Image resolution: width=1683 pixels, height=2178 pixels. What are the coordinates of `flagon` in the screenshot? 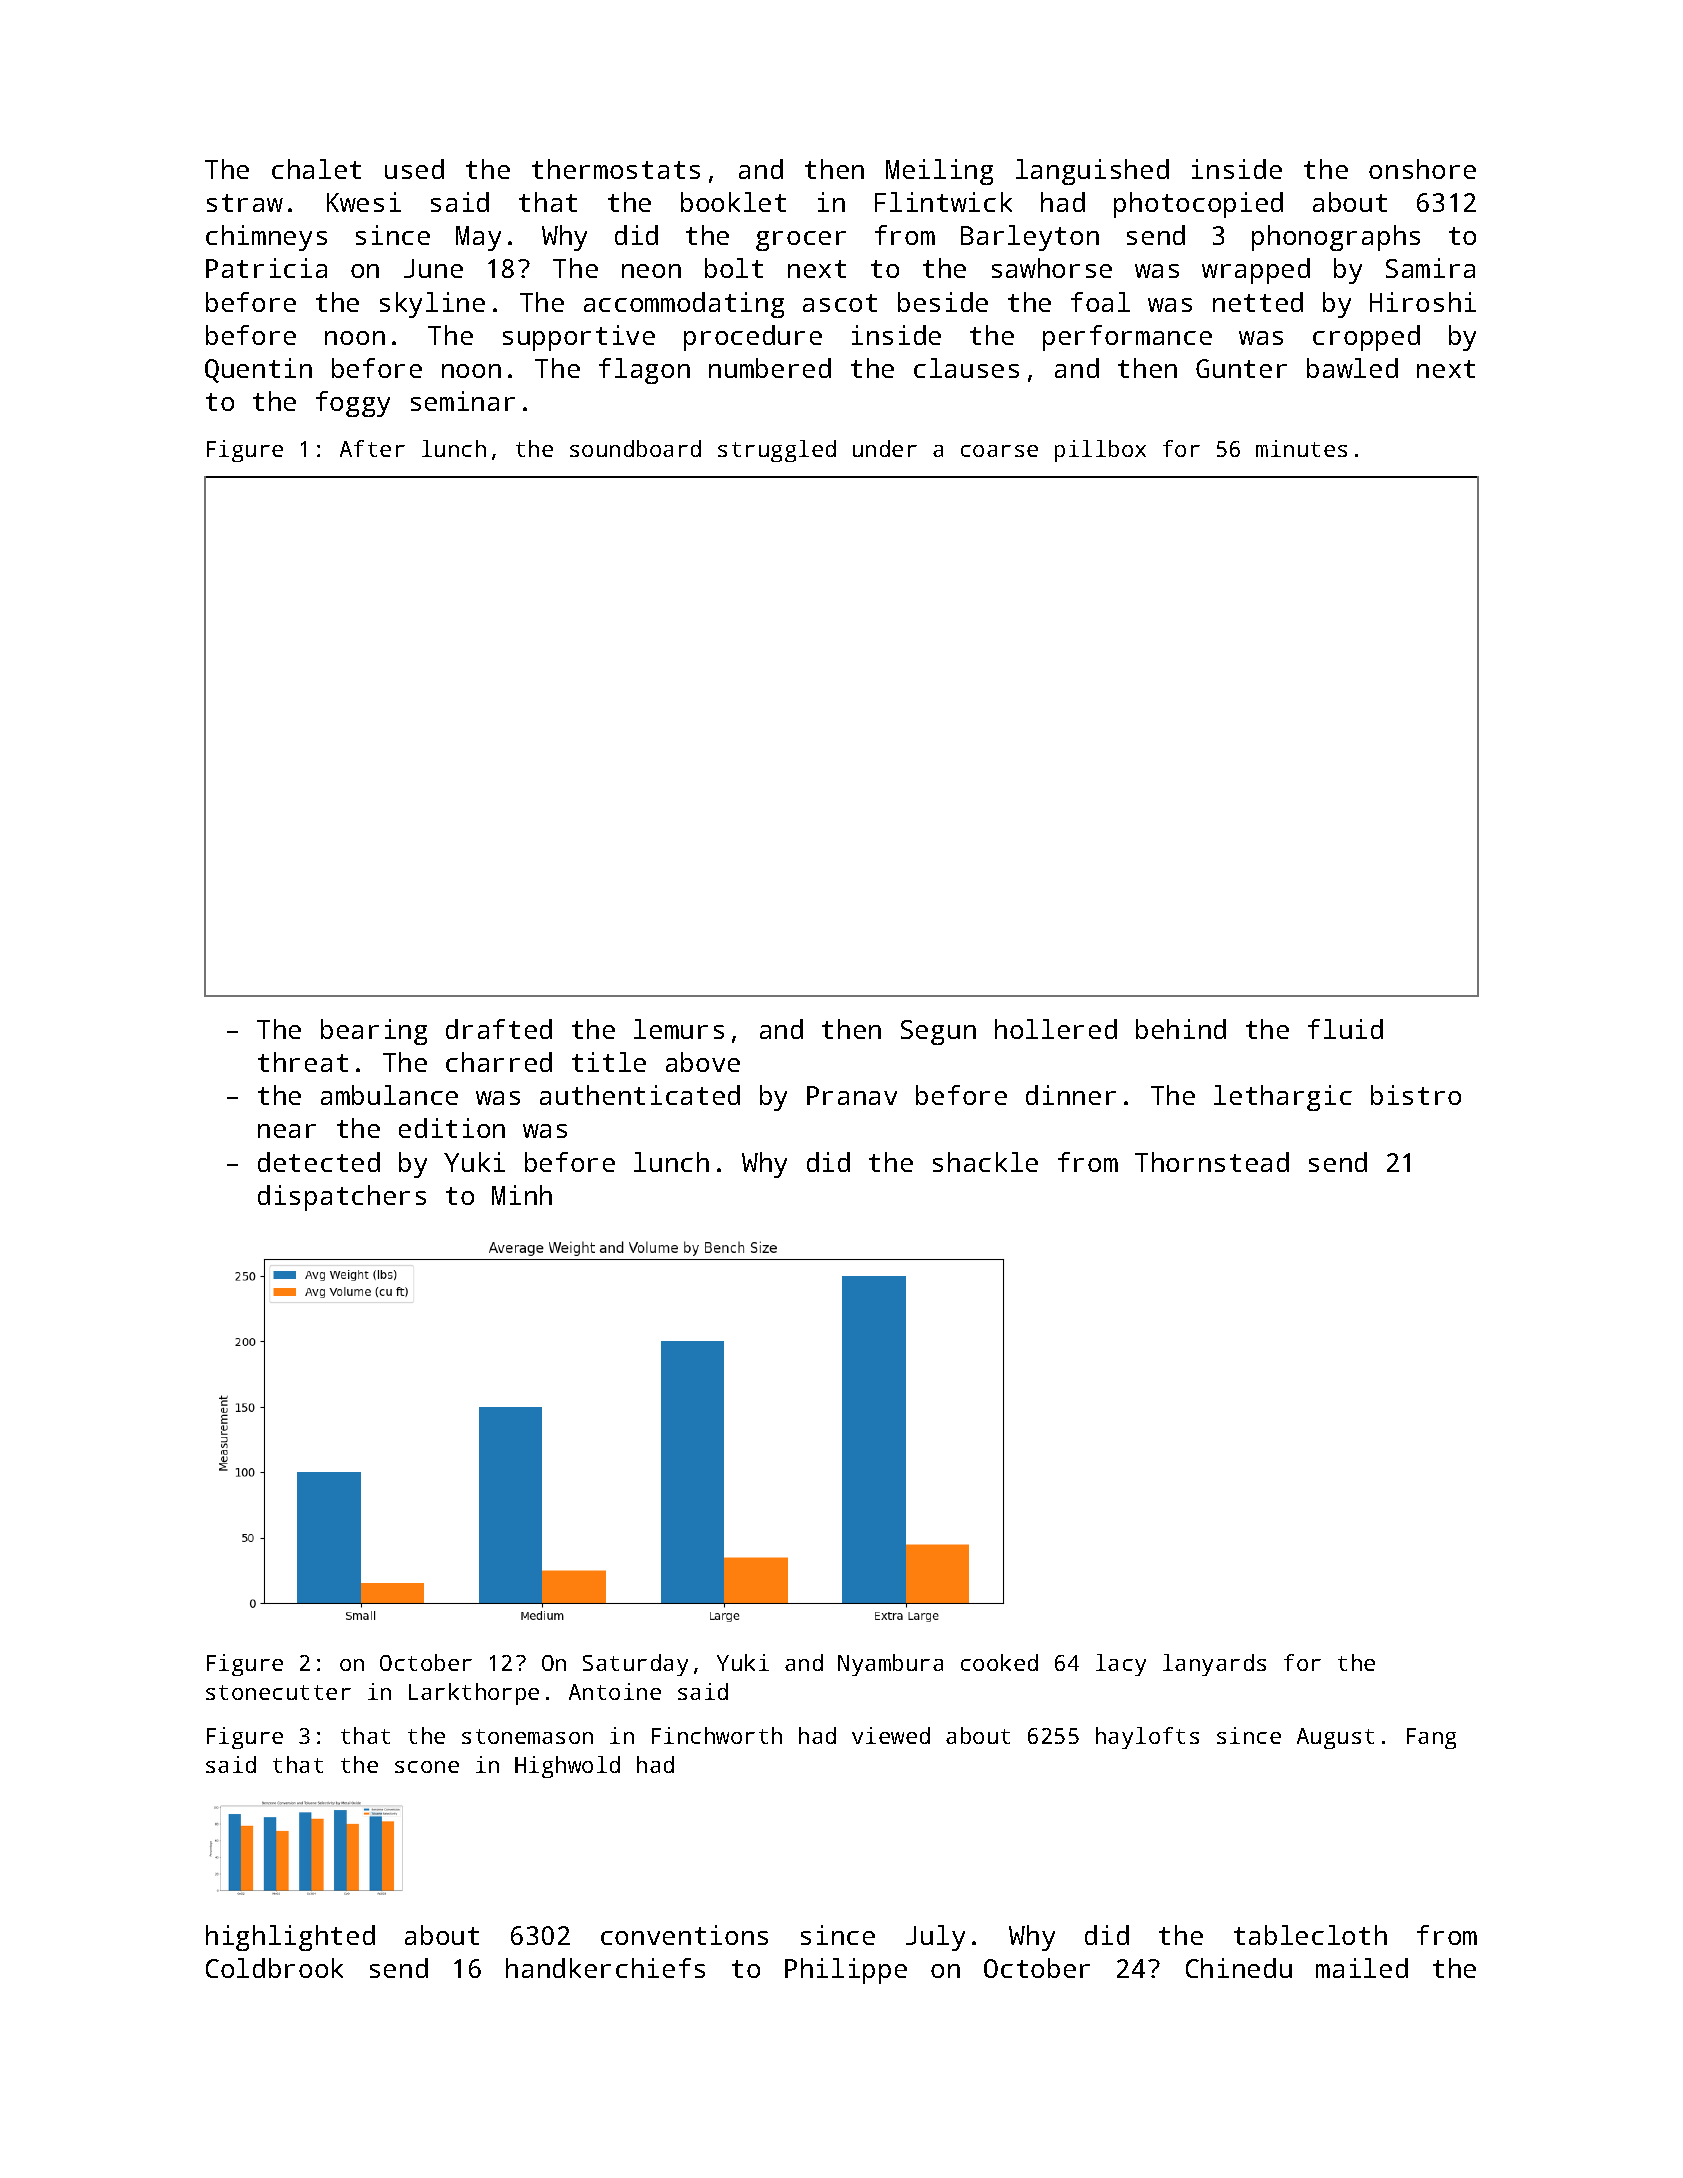 It's located at (644, 371).
